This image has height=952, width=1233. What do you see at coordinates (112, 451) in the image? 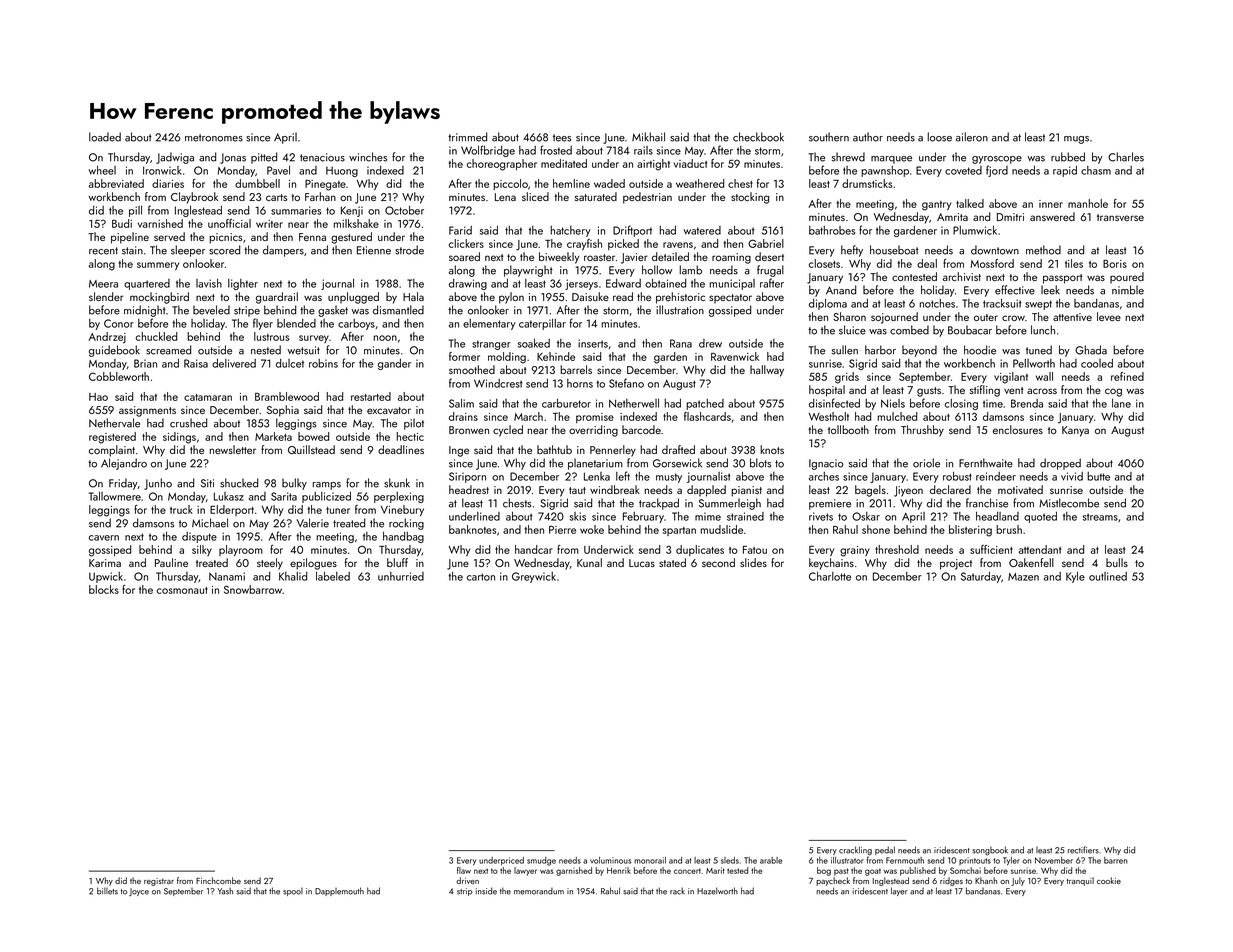
I see `complaint` at bounding box center [112, 451].
